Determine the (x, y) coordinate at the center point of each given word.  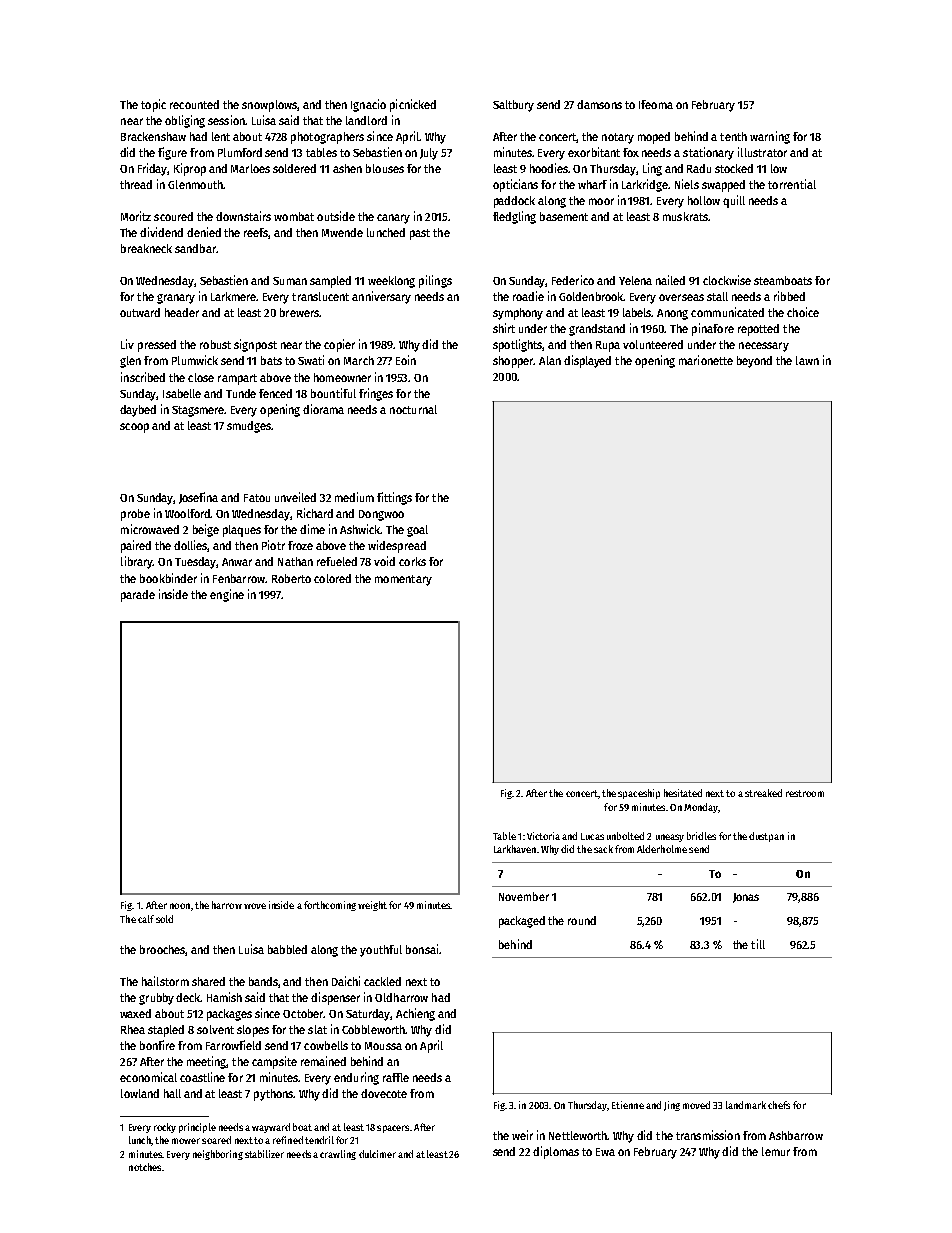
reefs (256, 233)
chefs (779, 1105)
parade (138, 596)
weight (372, 906)
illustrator (762, 152)
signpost (255, 345)
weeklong (391, 282)
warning (770, 137)
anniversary (381, 297)
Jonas (746, 898)
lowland (140, 1093)
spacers (393, 1129)
